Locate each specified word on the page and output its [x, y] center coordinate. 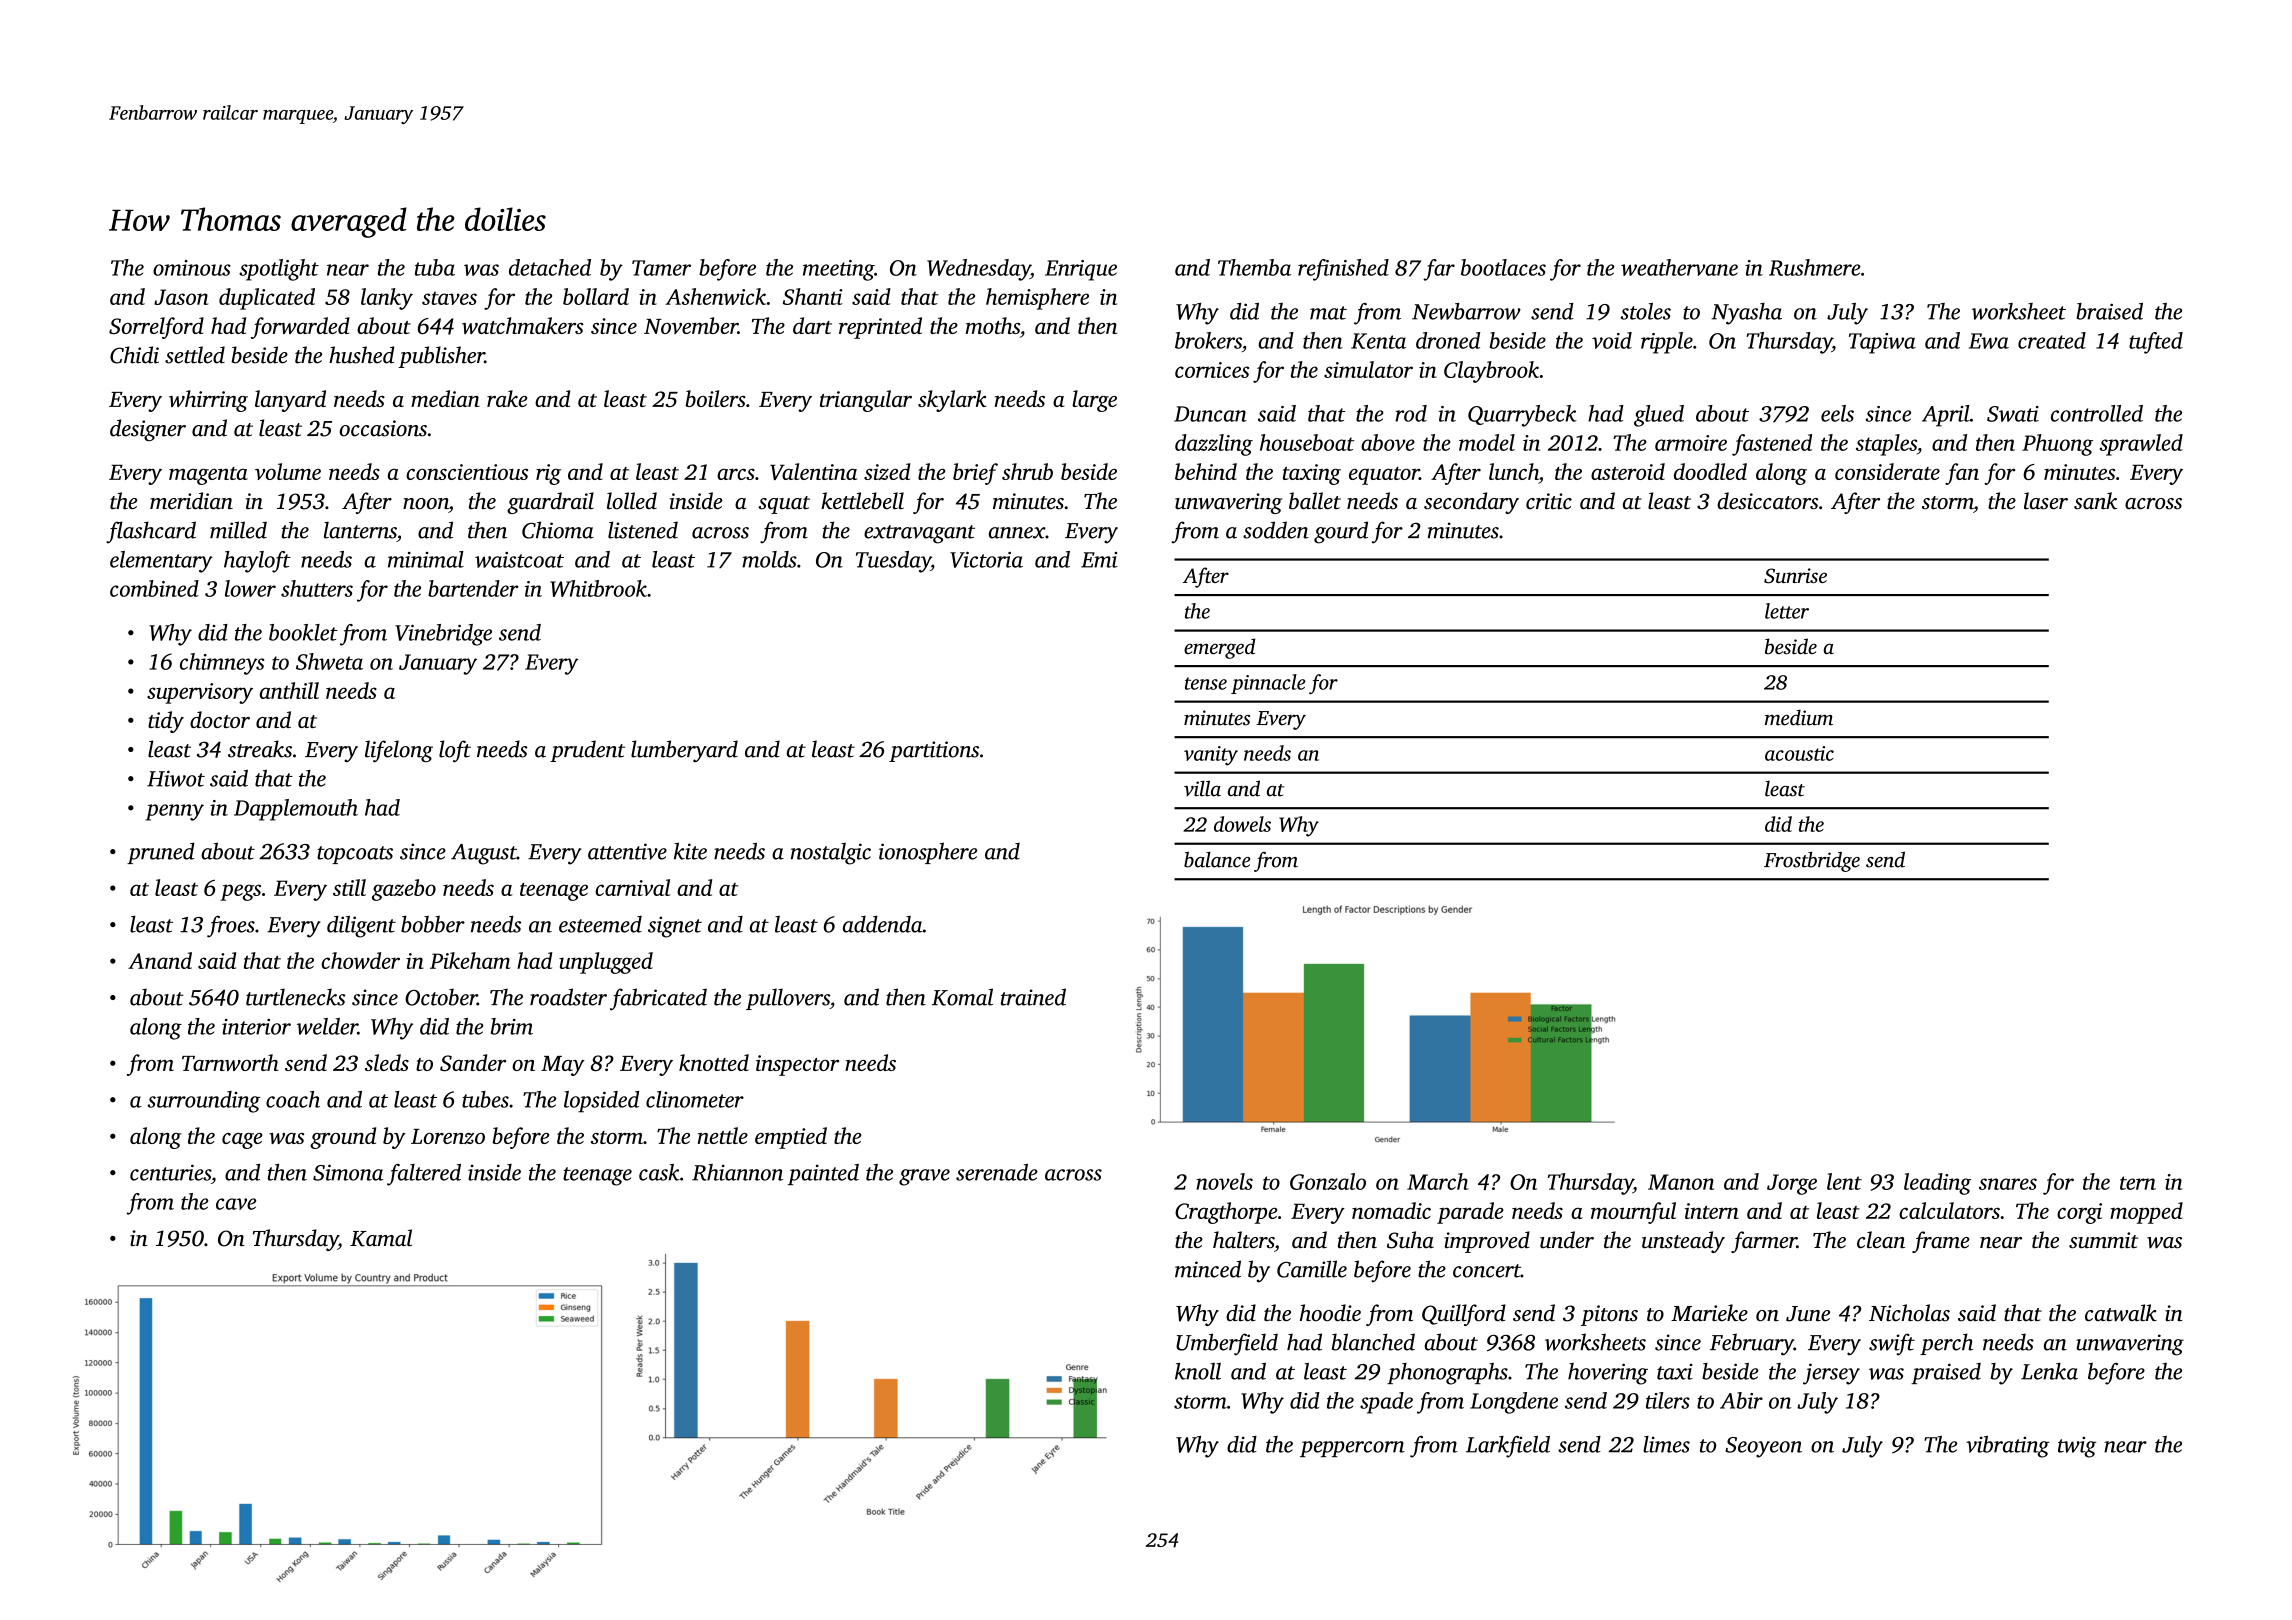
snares [2008, 1184]
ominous [192, 268]
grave [924, 1177]
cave [236, 1204]
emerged [1219, 648]
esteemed [600, 924]
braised [2109, 311]
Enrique [1081, 270]
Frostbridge [1812, 862]
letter [1787, 611]
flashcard [151, 532]
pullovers [788, 999]
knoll [1198, 1371]
